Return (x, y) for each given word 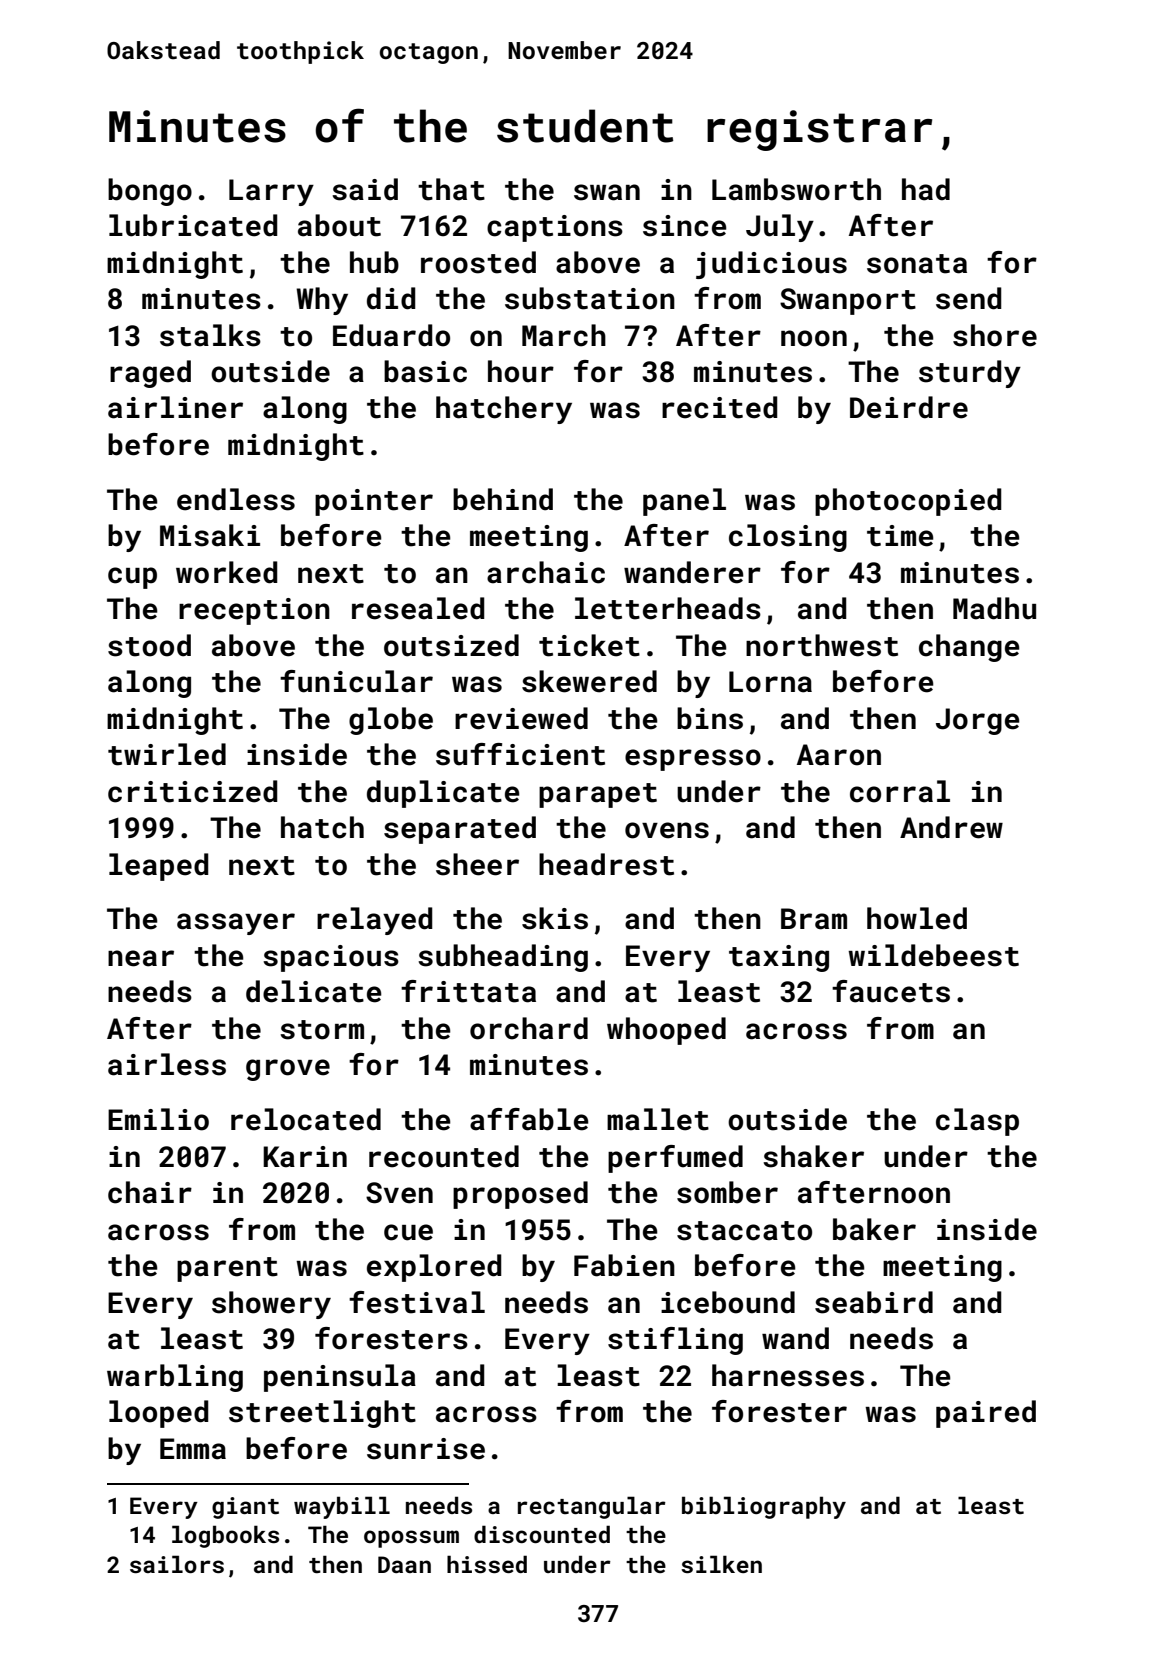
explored (434, 1268)
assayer (236, 924)
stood (149, 645)
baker (874, 1229)
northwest (822, 645)
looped (159, 1414)
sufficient (520, 754)
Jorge (978, 721)
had (926, 189)
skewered (589, 681)
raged (150, 374)
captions (555, 228)
